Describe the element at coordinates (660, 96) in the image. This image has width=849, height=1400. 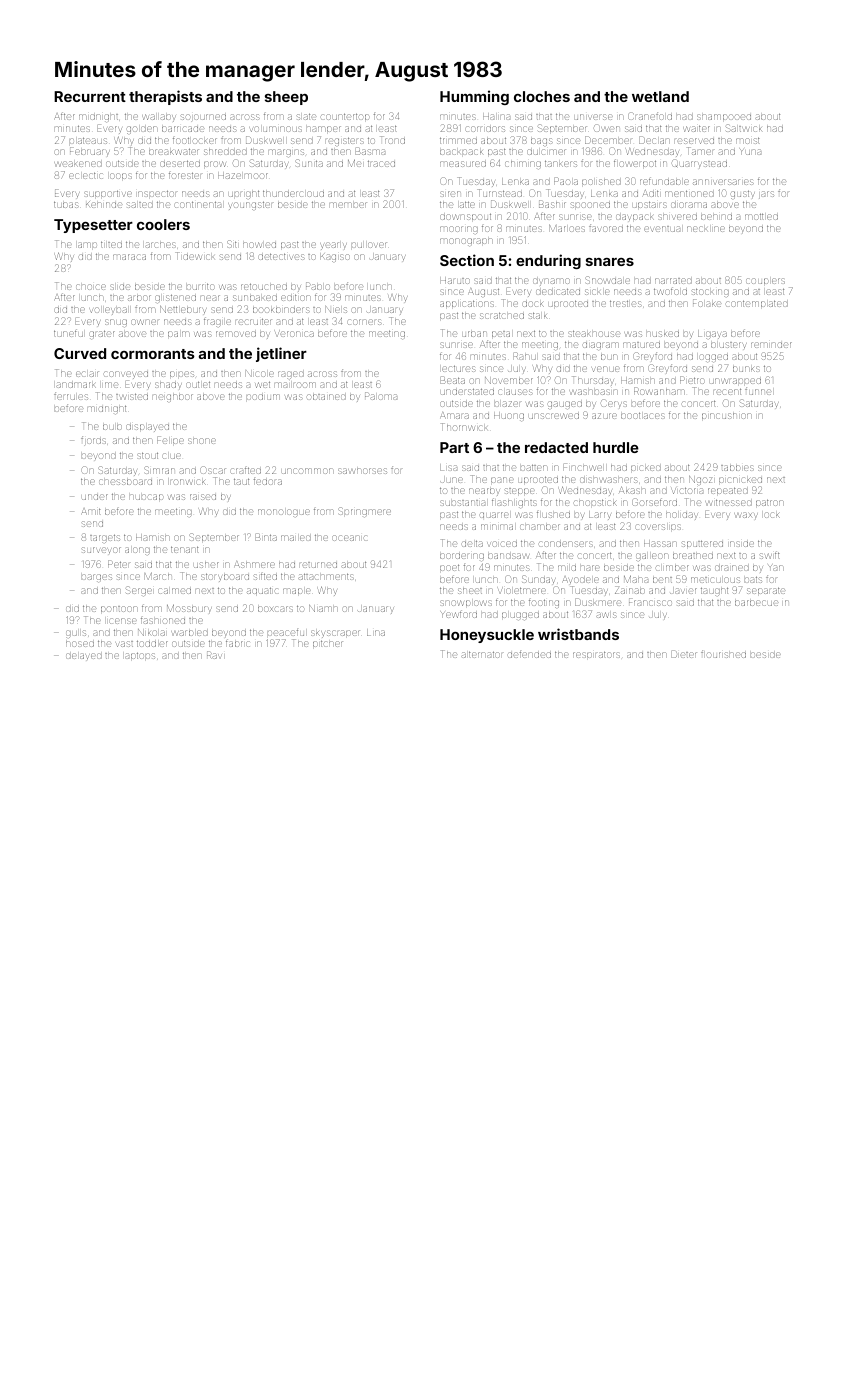
I see `wetland` at that location.
